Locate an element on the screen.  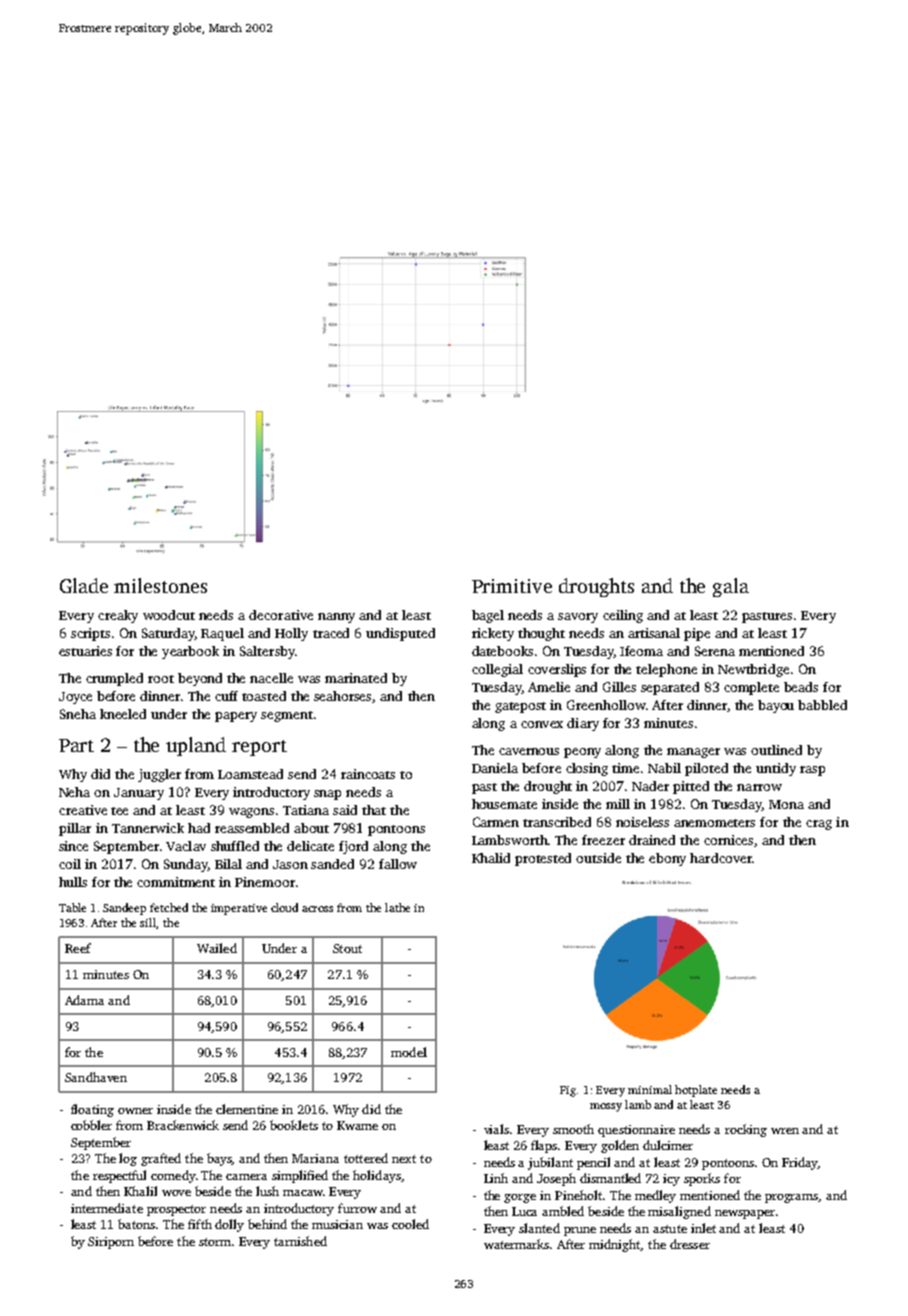
lathe is located at coordinates (397, 907).
